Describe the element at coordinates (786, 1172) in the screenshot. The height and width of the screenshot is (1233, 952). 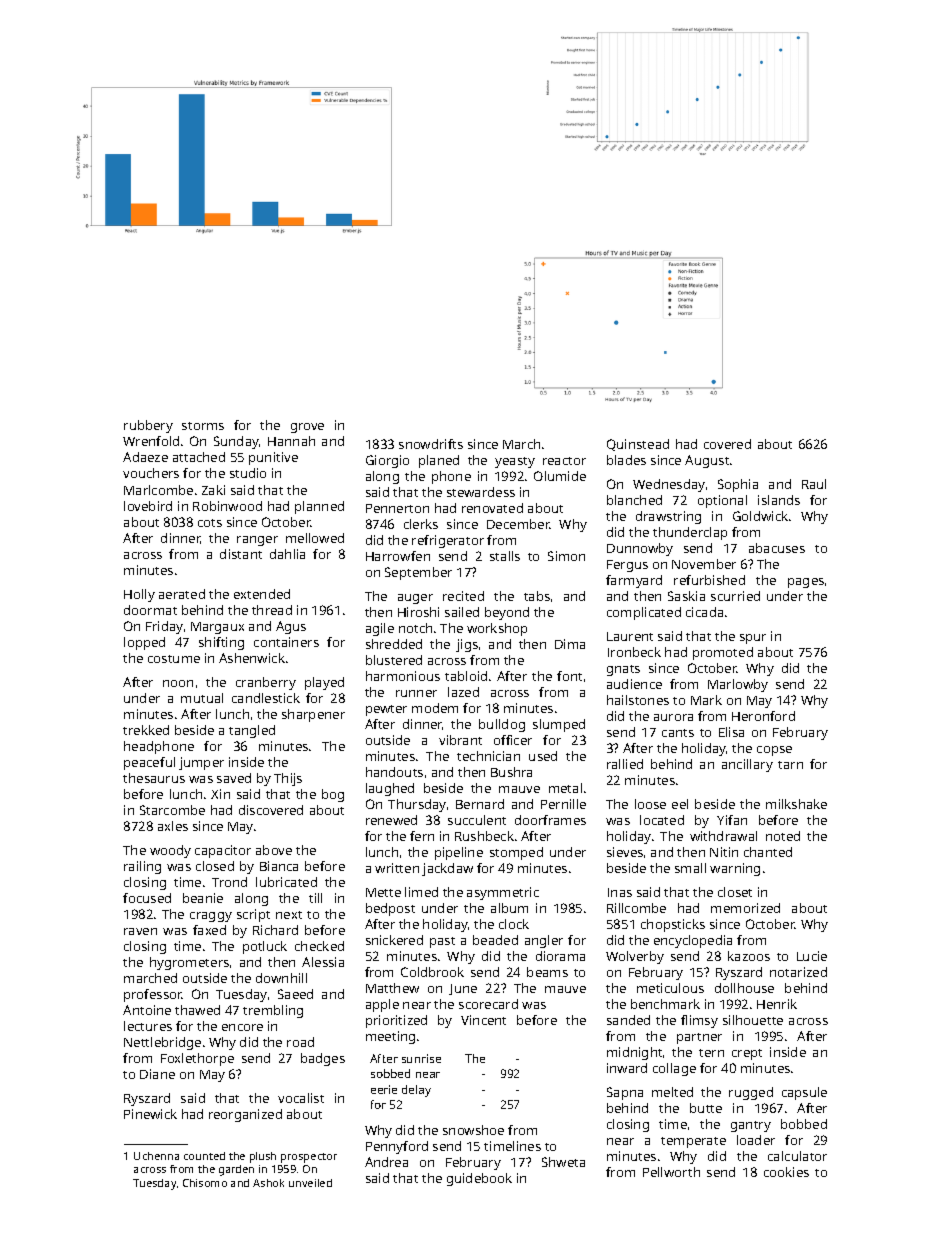
I see `cookies` at that location.
